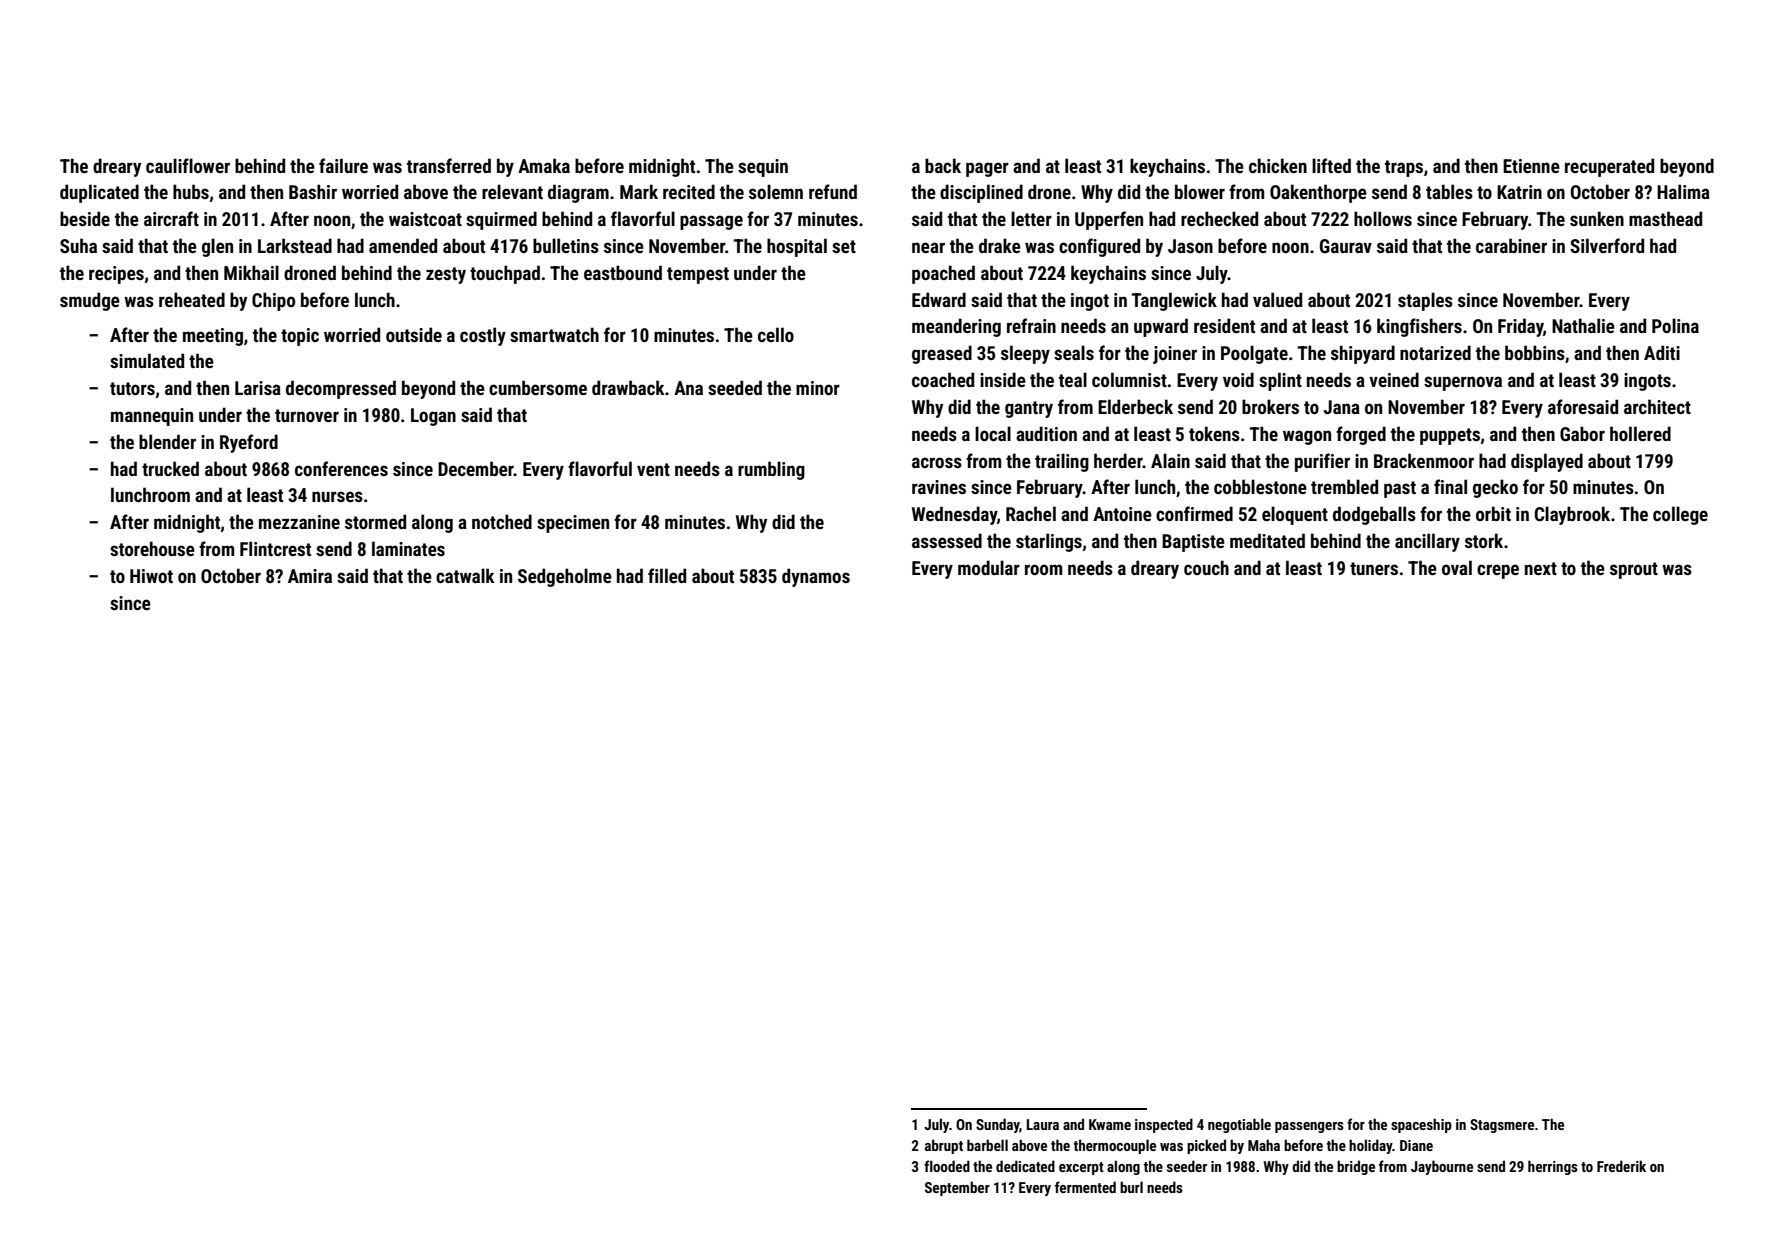 The image size is (1780, 1258). What do you see at coordinates (1000, 245) in the document?
I see `drake` at bounding box center [1000, 245].
